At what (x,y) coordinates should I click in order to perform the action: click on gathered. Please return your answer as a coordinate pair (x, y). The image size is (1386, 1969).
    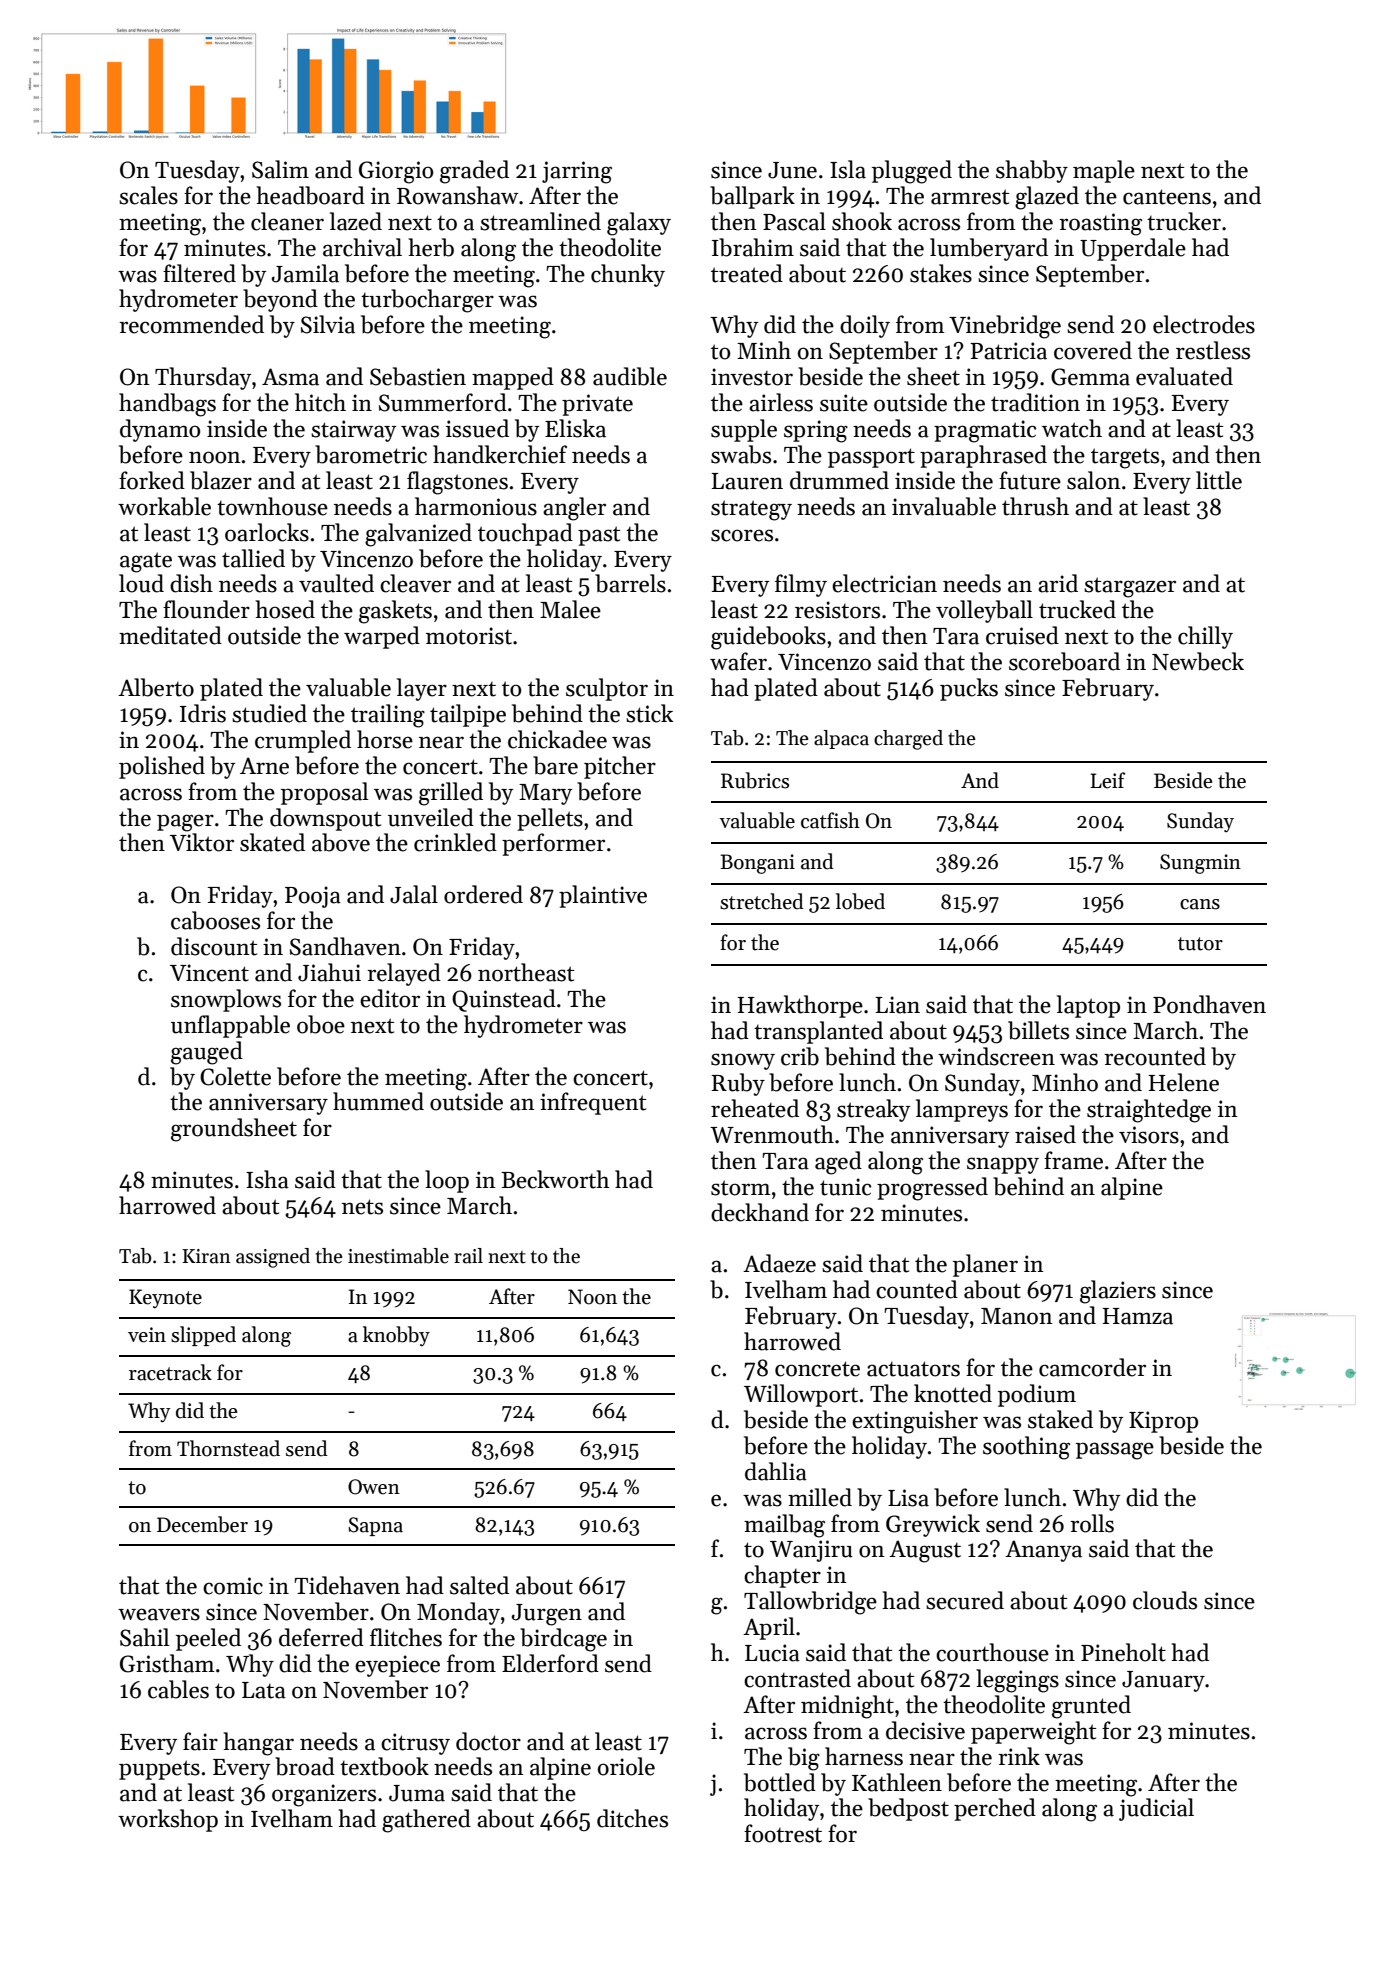
    Looking at the image, I should click on (426, 1821).
